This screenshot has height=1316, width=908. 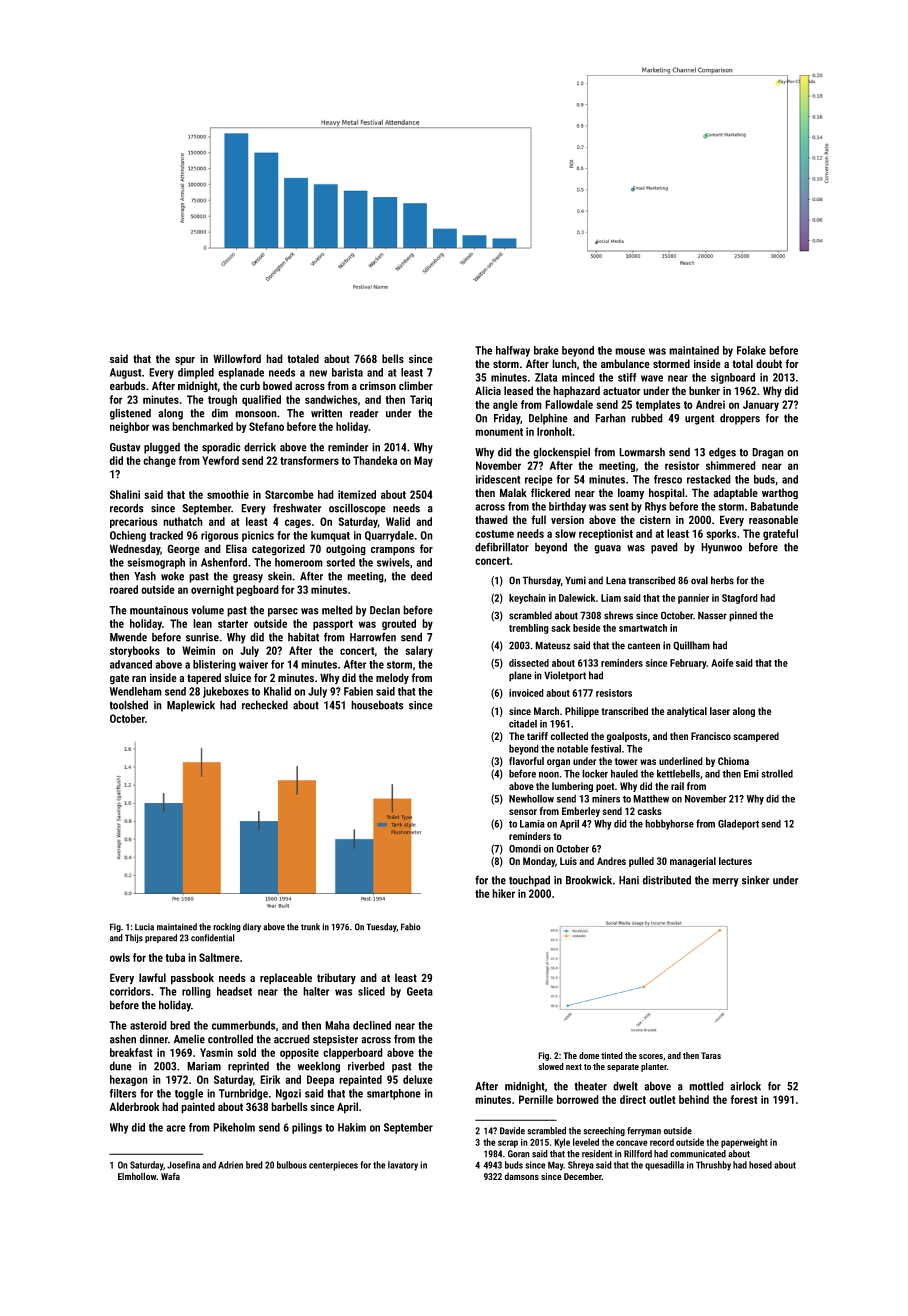 What do you see at coordinates (170, 1176) in the screenshot?
I see `Wafa` at bounding box center [170, 1176].
